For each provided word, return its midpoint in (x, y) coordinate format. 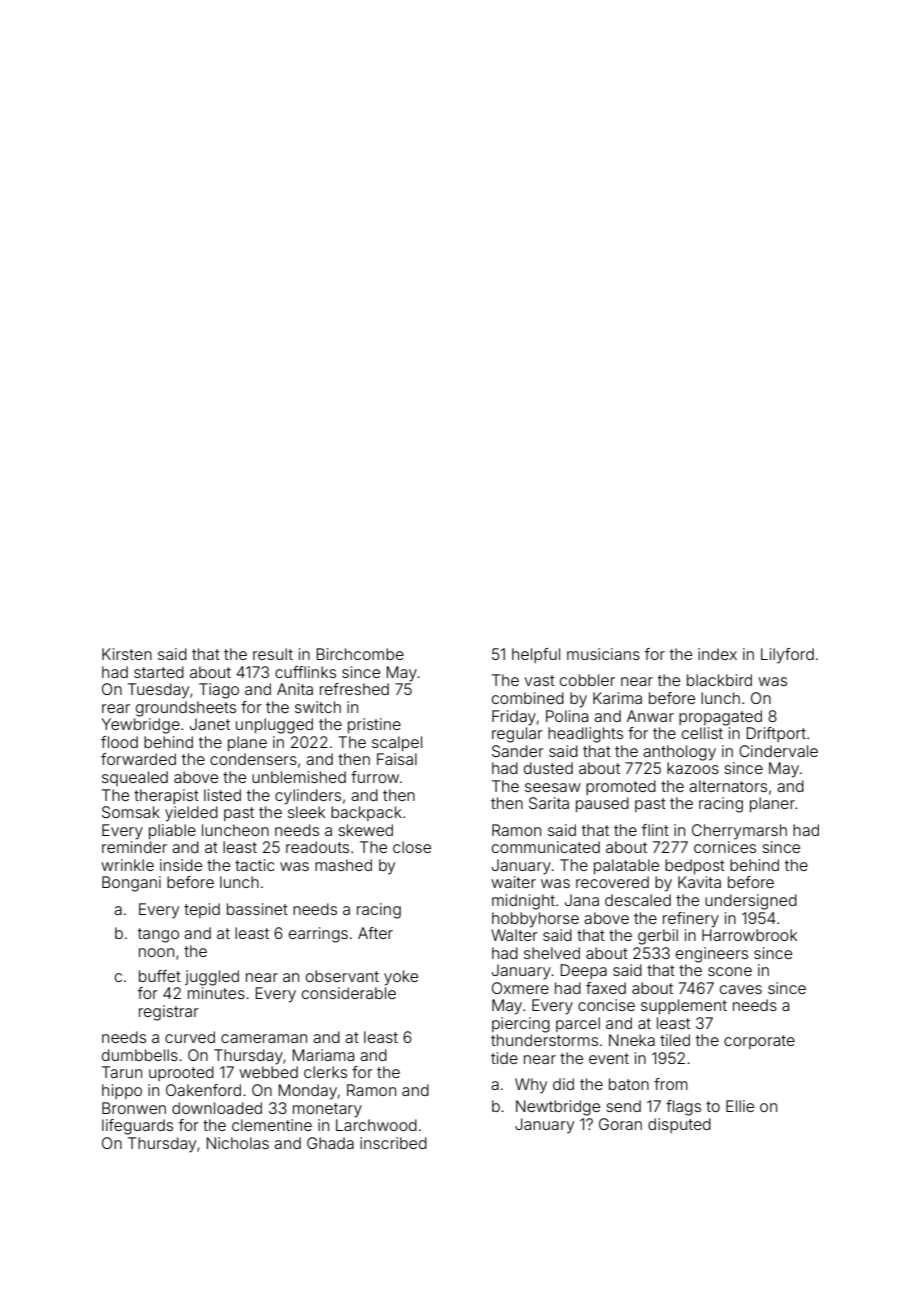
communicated (546, 847)
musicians (603, 654)
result (273, 654)
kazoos (693, 768)
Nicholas (238, 1143)
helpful (536, 655)
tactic (254, 865)
